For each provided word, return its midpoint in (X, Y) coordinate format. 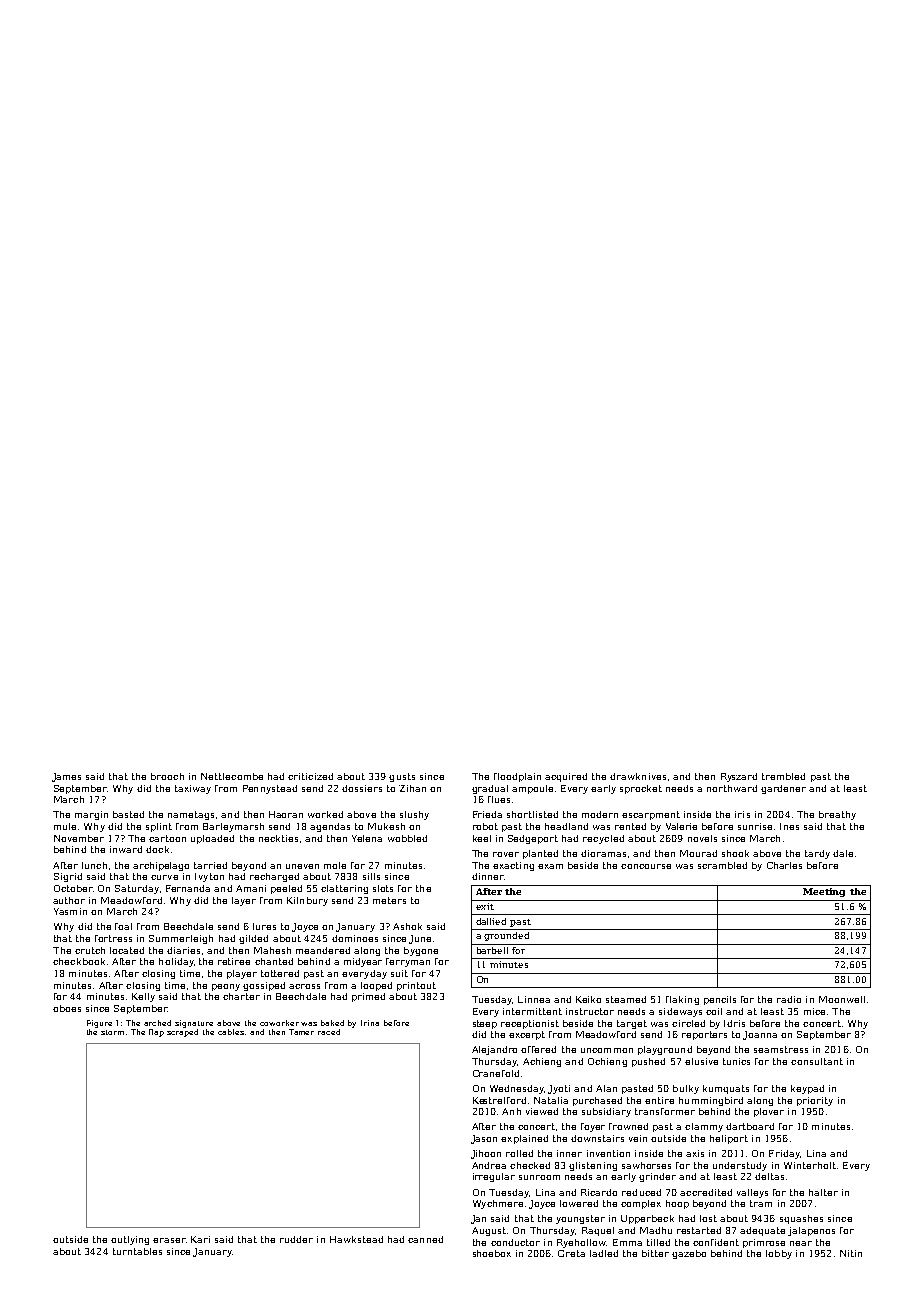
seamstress (781, 1049)
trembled (783, 776)
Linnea (534, 999)
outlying (130, 1240)
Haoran (286, 814)
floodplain (517, 777)
